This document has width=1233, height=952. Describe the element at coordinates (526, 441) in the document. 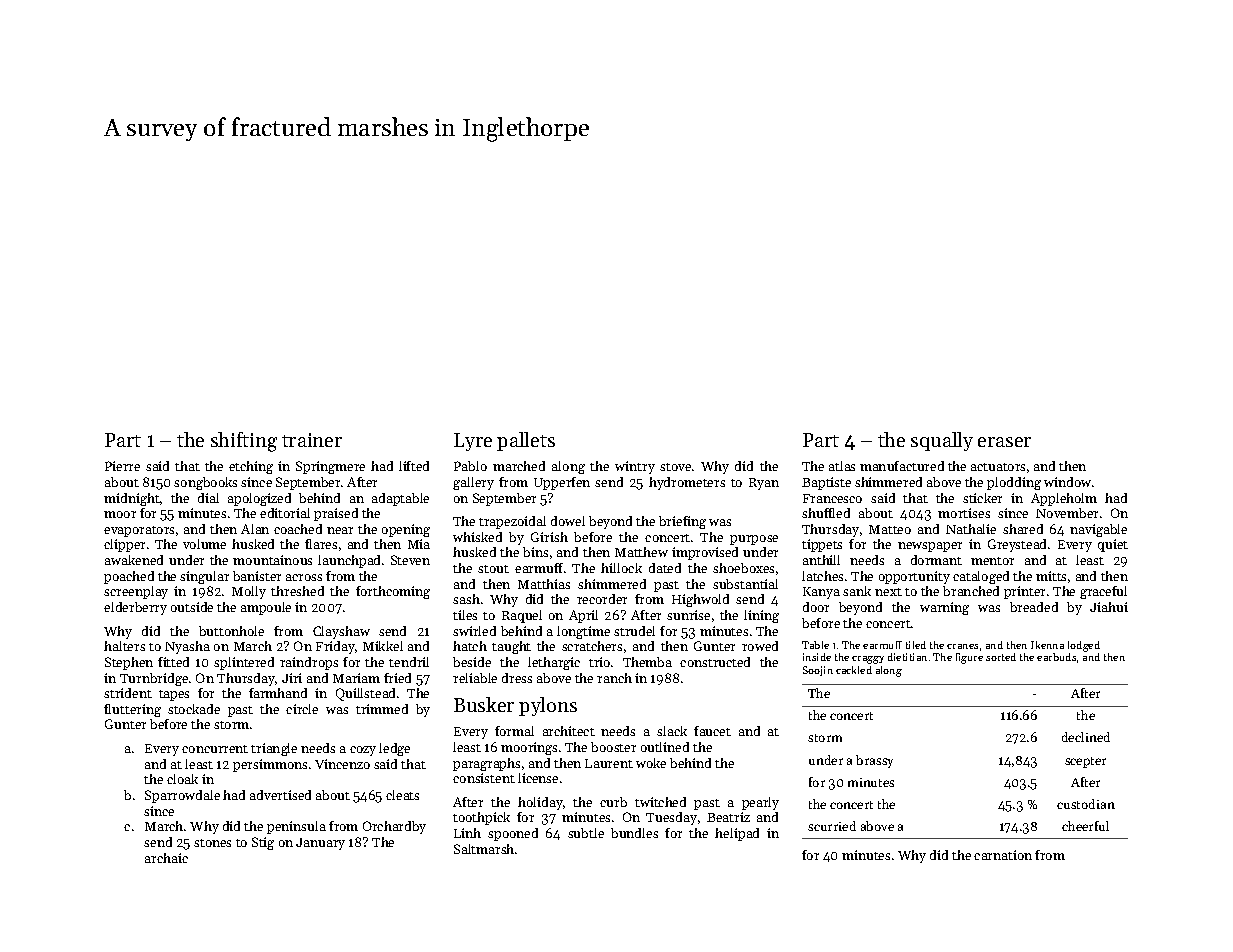

I see `pallets` at that location.
